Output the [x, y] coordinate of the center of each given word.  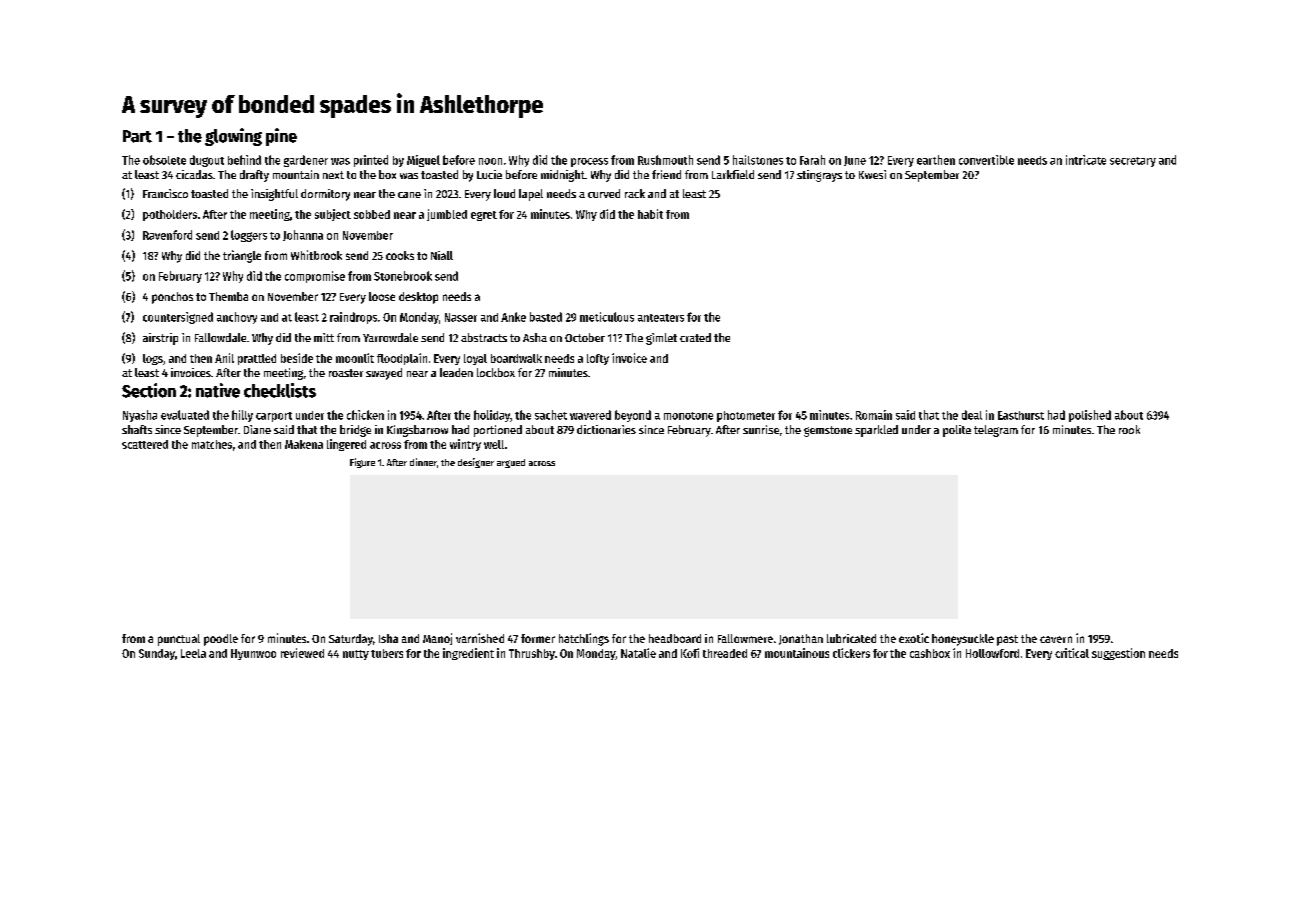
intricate [1086, 160]
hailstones [758, 160]
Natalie [638, 653]
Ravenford [167, 235]
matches [212, 444]
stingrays [819, 176]
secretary [1133, 162]
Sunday [157, 654]
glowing [233, 137]
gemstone [828, 431]
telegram [996, 431]
